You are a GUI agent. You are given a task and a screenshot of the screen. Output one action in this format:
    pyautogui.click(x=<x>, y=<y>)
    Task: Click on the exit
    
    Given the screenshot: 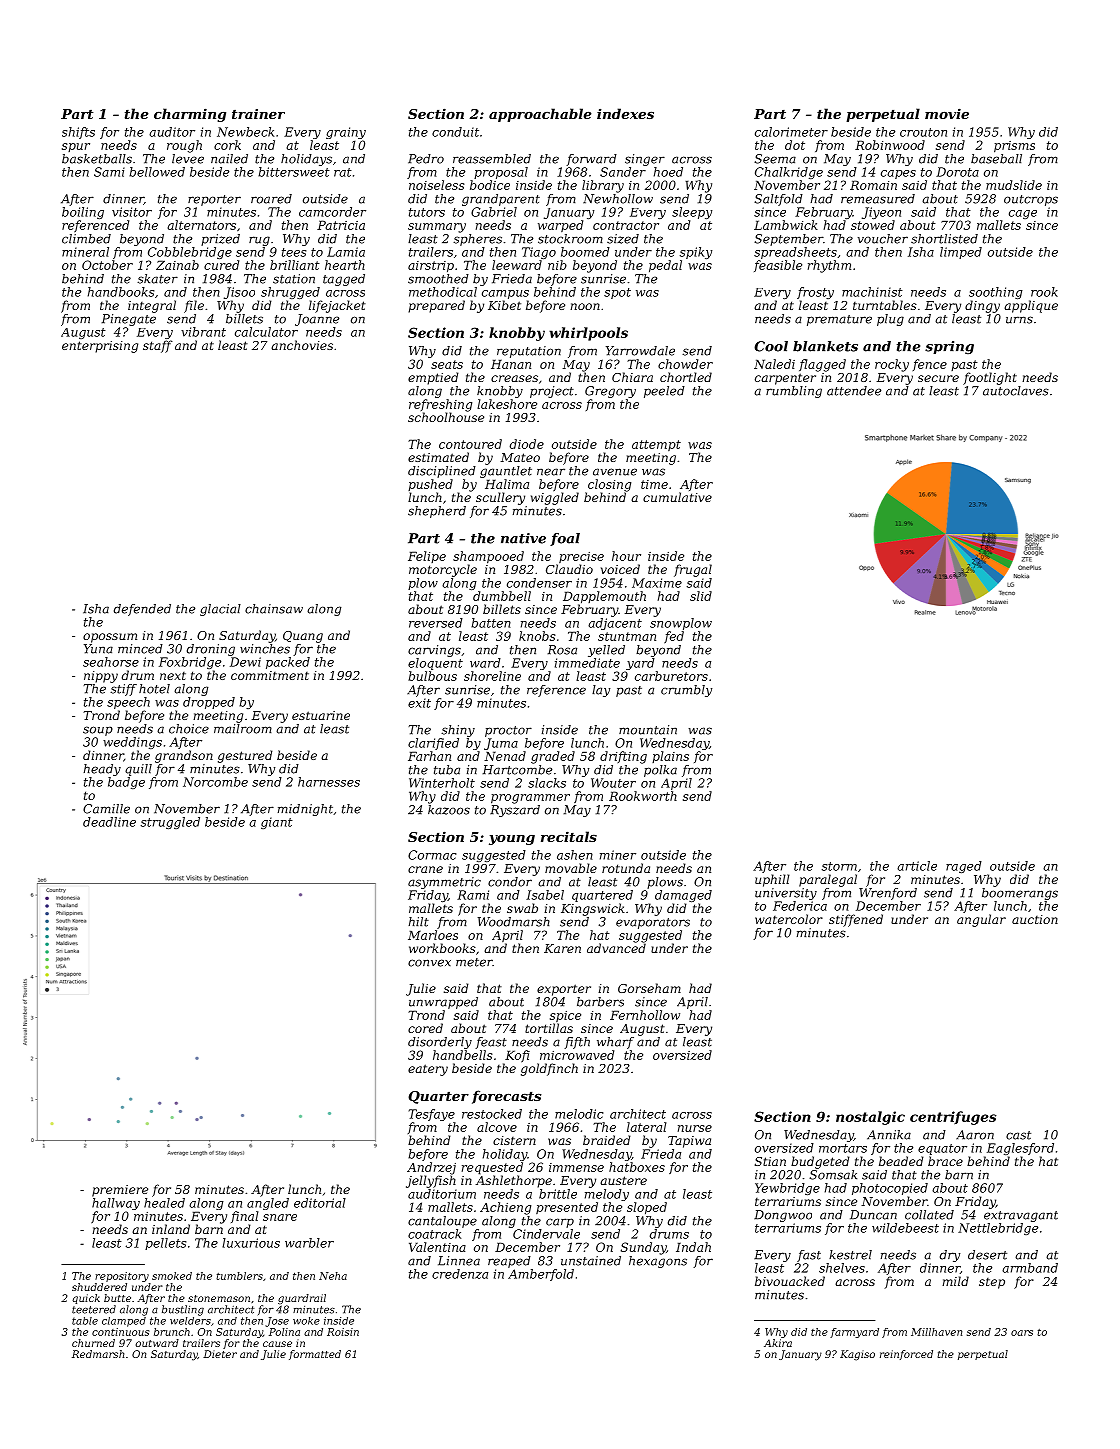 What is the action you would take?
    pyautogui.click(x=419, y=703)
